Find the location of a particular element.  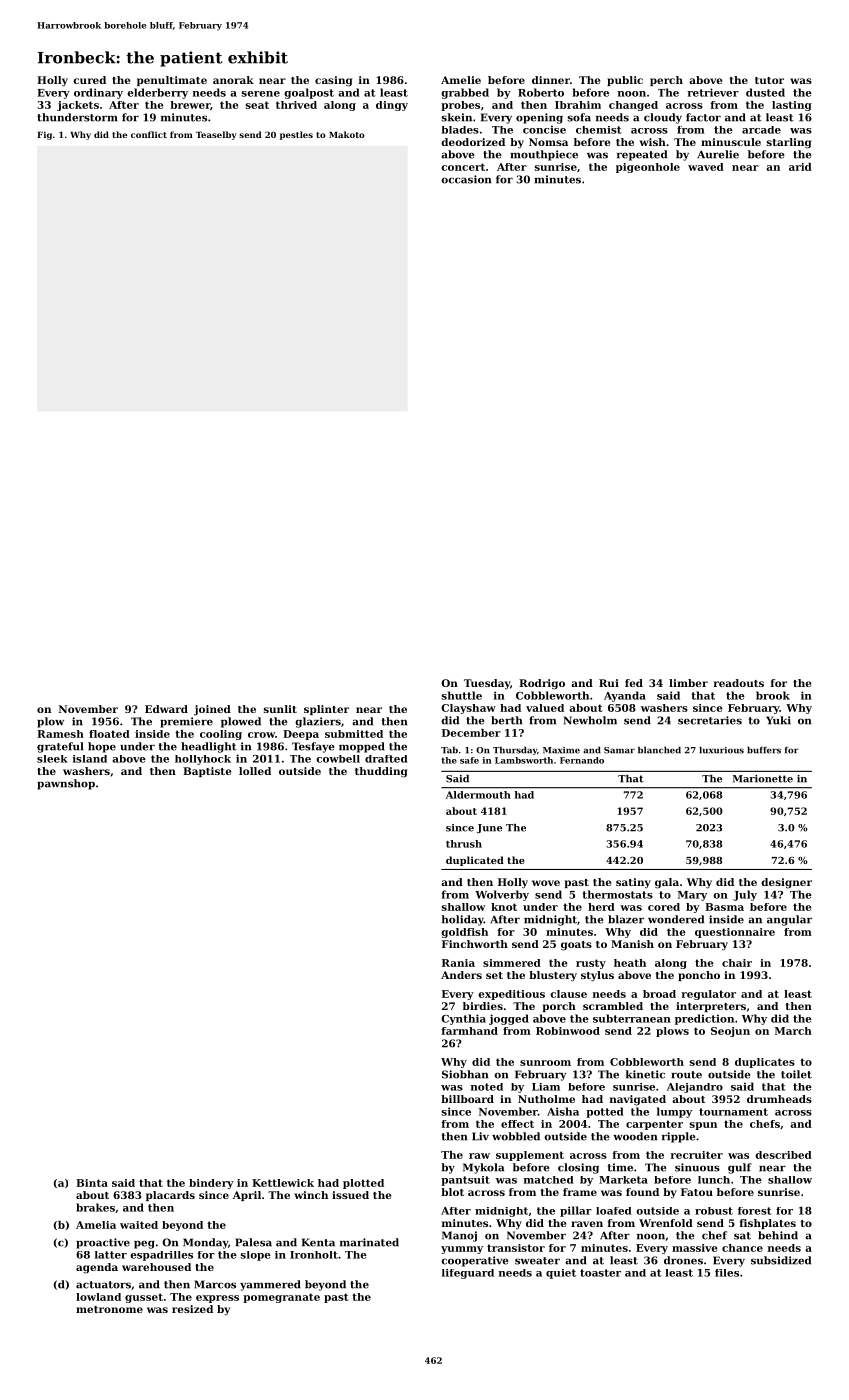

limber is located at coordinates (688, 683).
